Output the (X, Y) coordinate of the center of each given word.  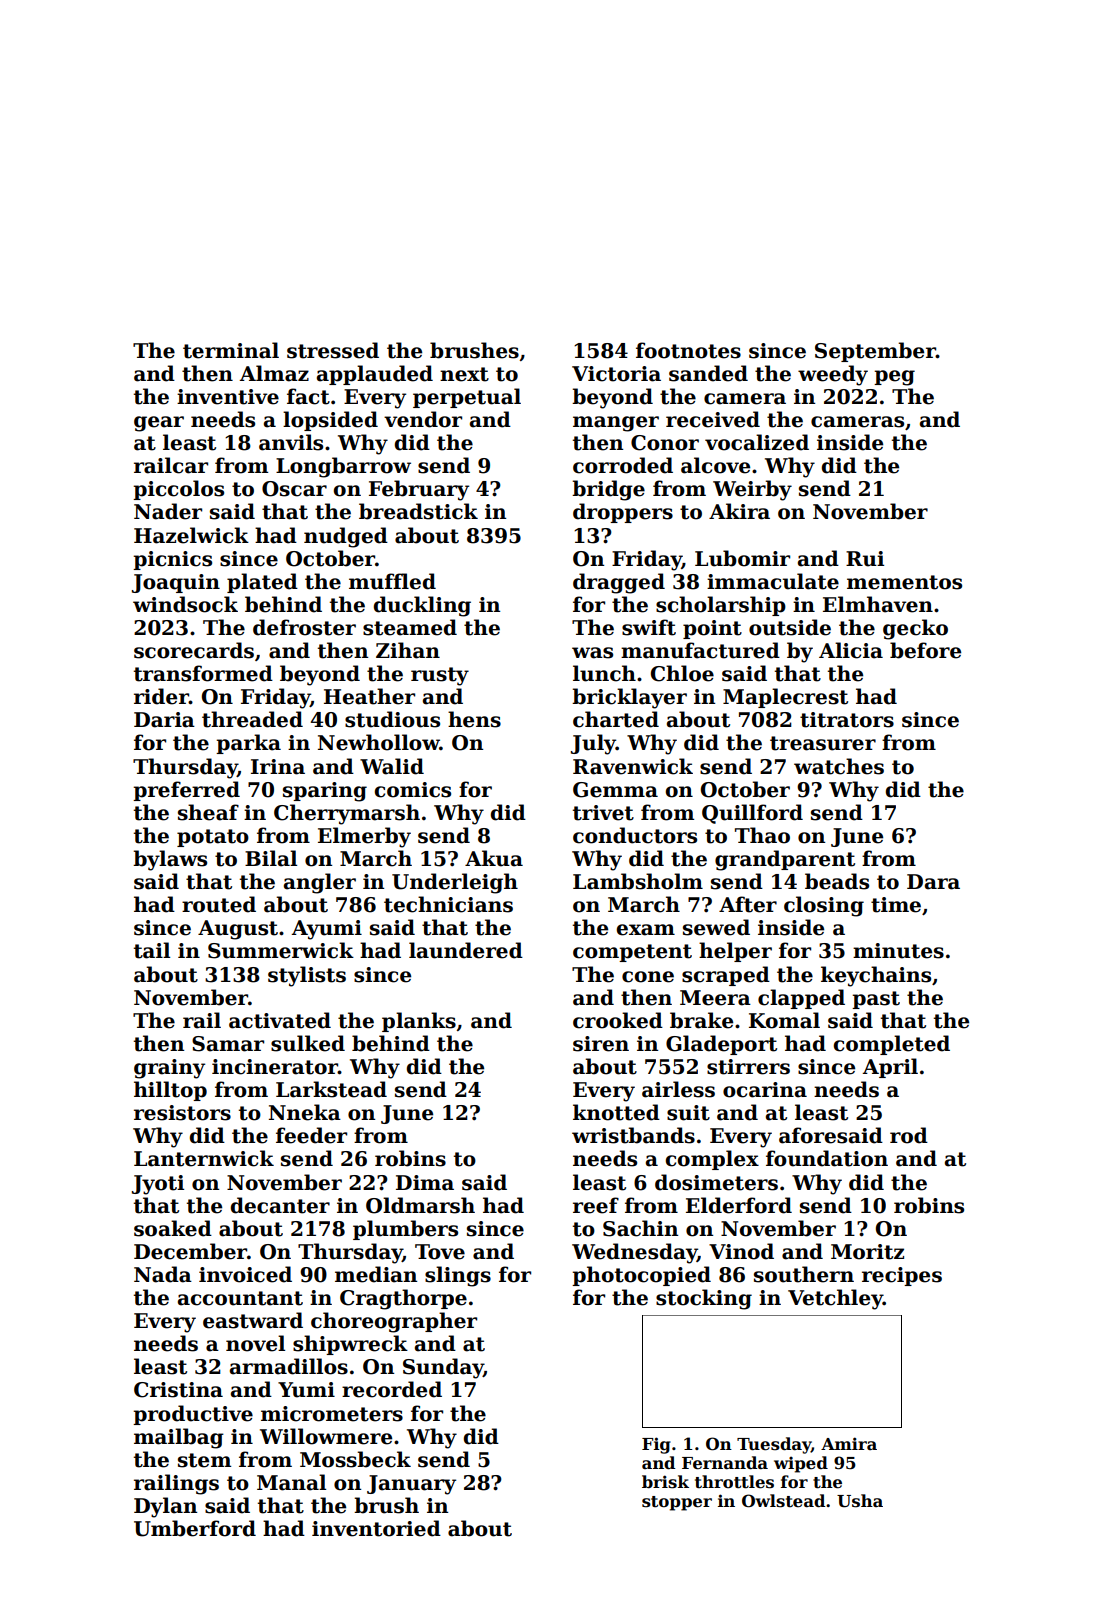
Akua (494, 858)
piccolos (178, 490)
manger (616, 424)
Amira (849, 1443)
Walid (392, 766)
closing (824, 906)
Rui (865, 559)
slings (458, 1276)
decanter (280, 1205)
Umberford (195, 1528)
